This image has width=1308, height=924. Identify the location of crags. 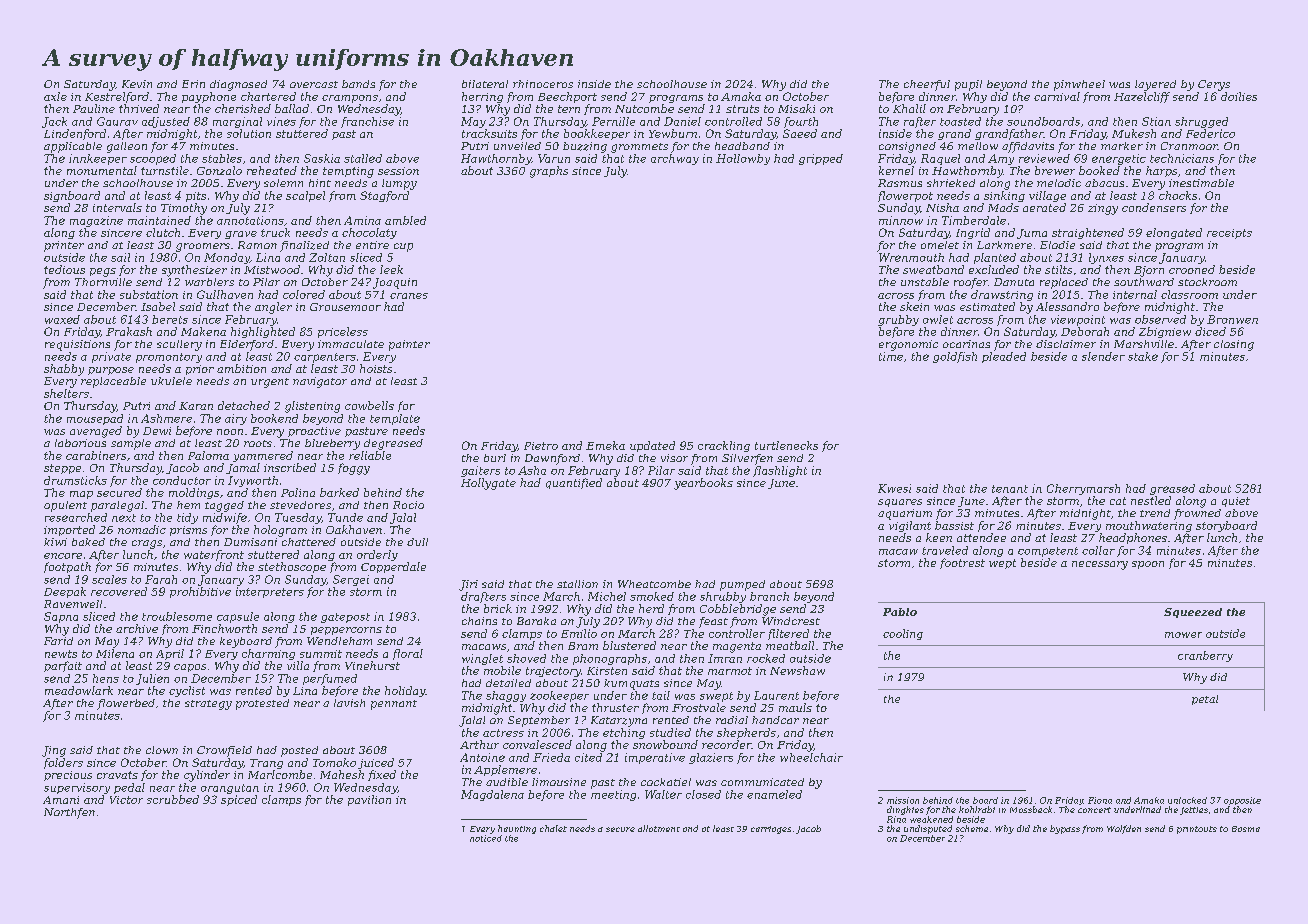
(147, 544).
